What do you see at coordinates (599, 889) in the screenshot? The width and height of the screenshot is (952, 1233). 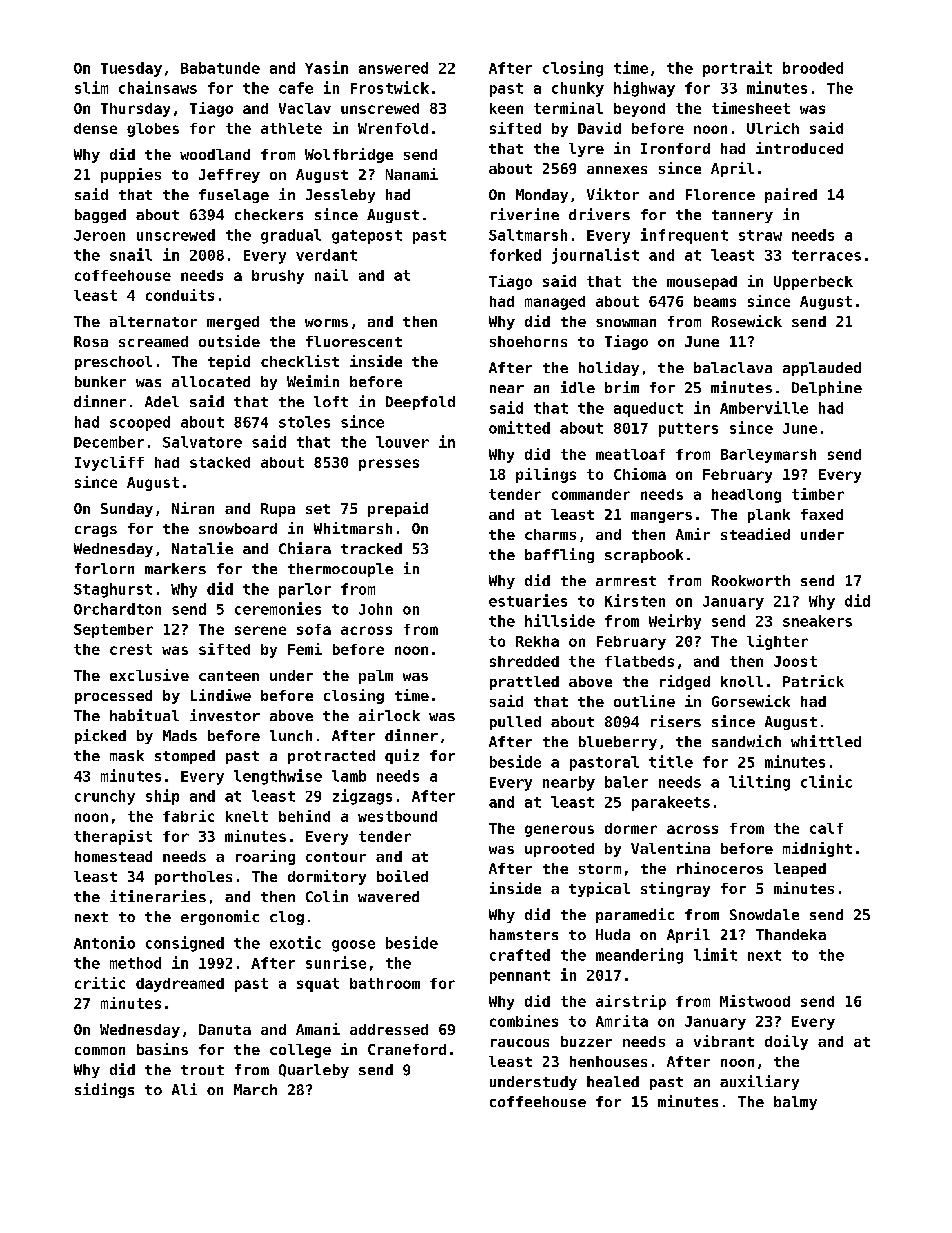 I see `typical` at bounding box center [599, 889].
